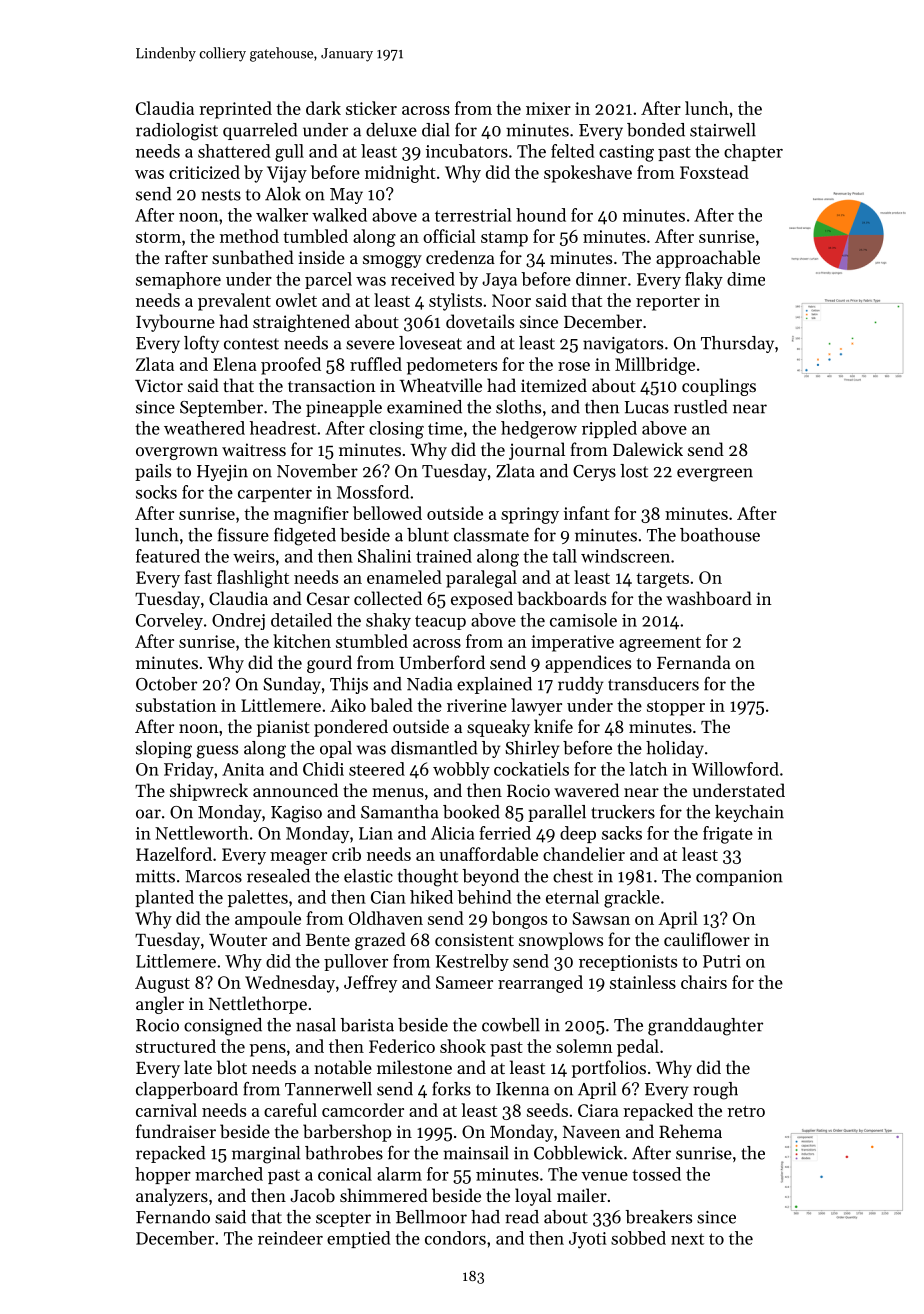 Image resolution: width=924 pixels, height=1314 pixels. What do you see at coordinates (746, 279) in the screenshot?
I see `dime` at bounding box center [746, 279].
